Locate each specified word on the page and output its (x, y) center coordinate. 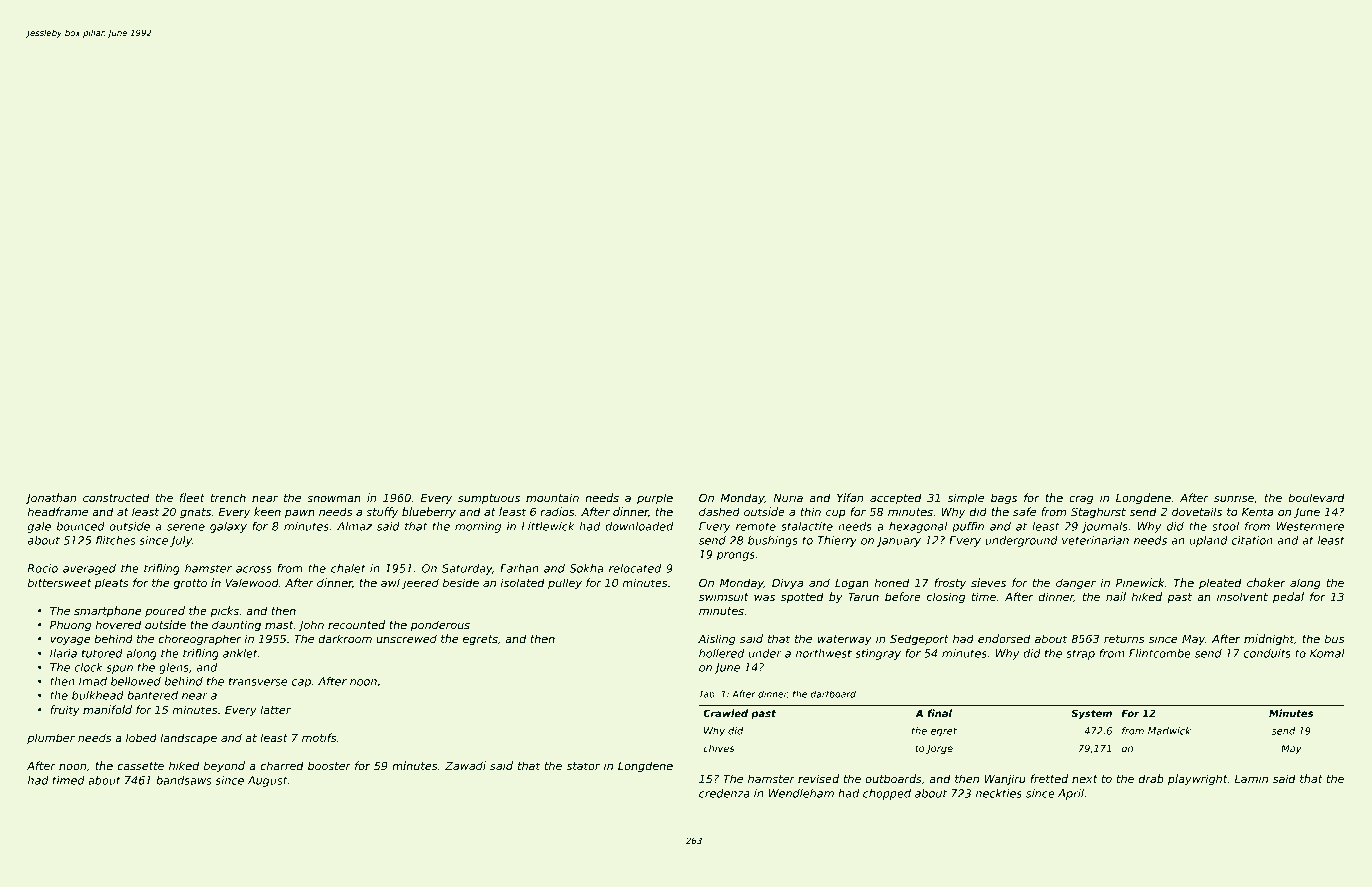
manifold (107, 709)
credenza (724, 793)
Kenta (1257, 512)
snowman (334, 498)
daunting (236, 626)
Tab (707, 694)
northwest (824, 653)
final (940, 713)
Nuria (788, 497)
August (267, 781)
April (1071, 794)
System (1091, 714)
